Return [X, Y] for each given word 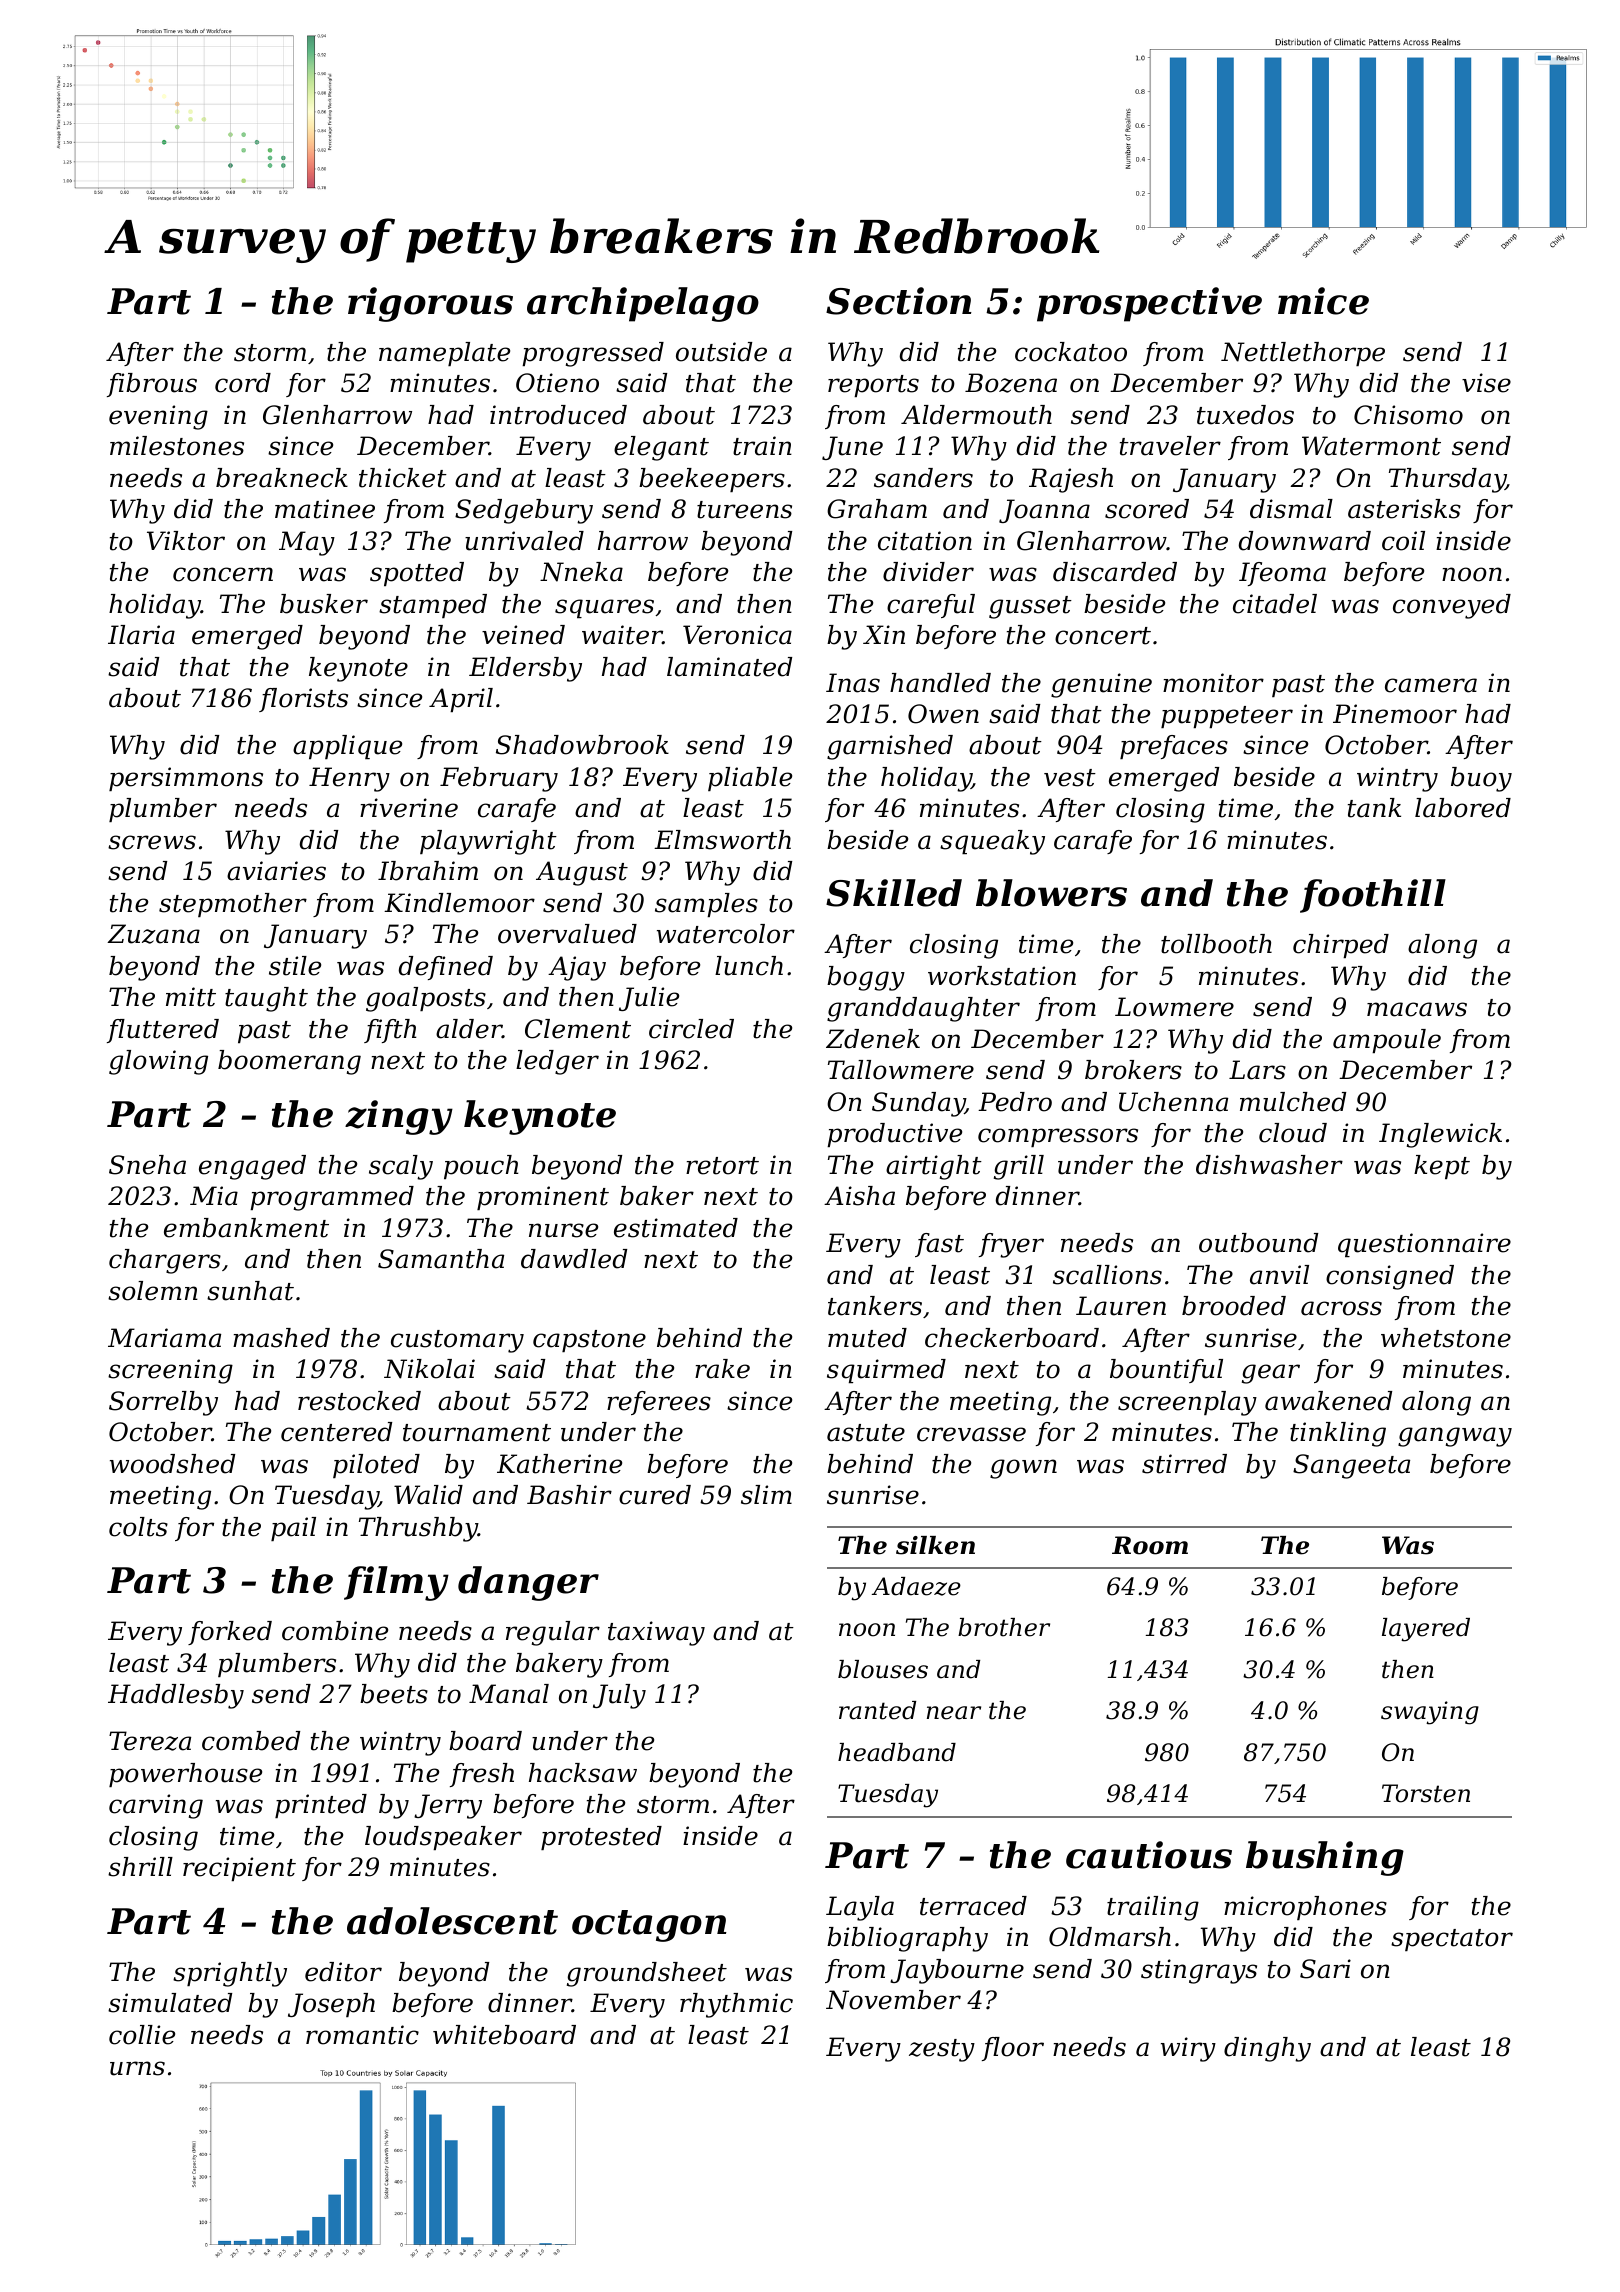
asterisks [1404, 509]
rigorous [430, 304]
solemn [153, 1291]
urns [137, 2068]
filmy [396, 1583]
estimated [676, 1228]
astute [866, 1433]
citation [925, 541]
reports [873, 386]
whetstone [1446, 1338]
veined [523, 635]
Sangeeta [1351, 1466]
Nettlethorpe [1303, 354]
